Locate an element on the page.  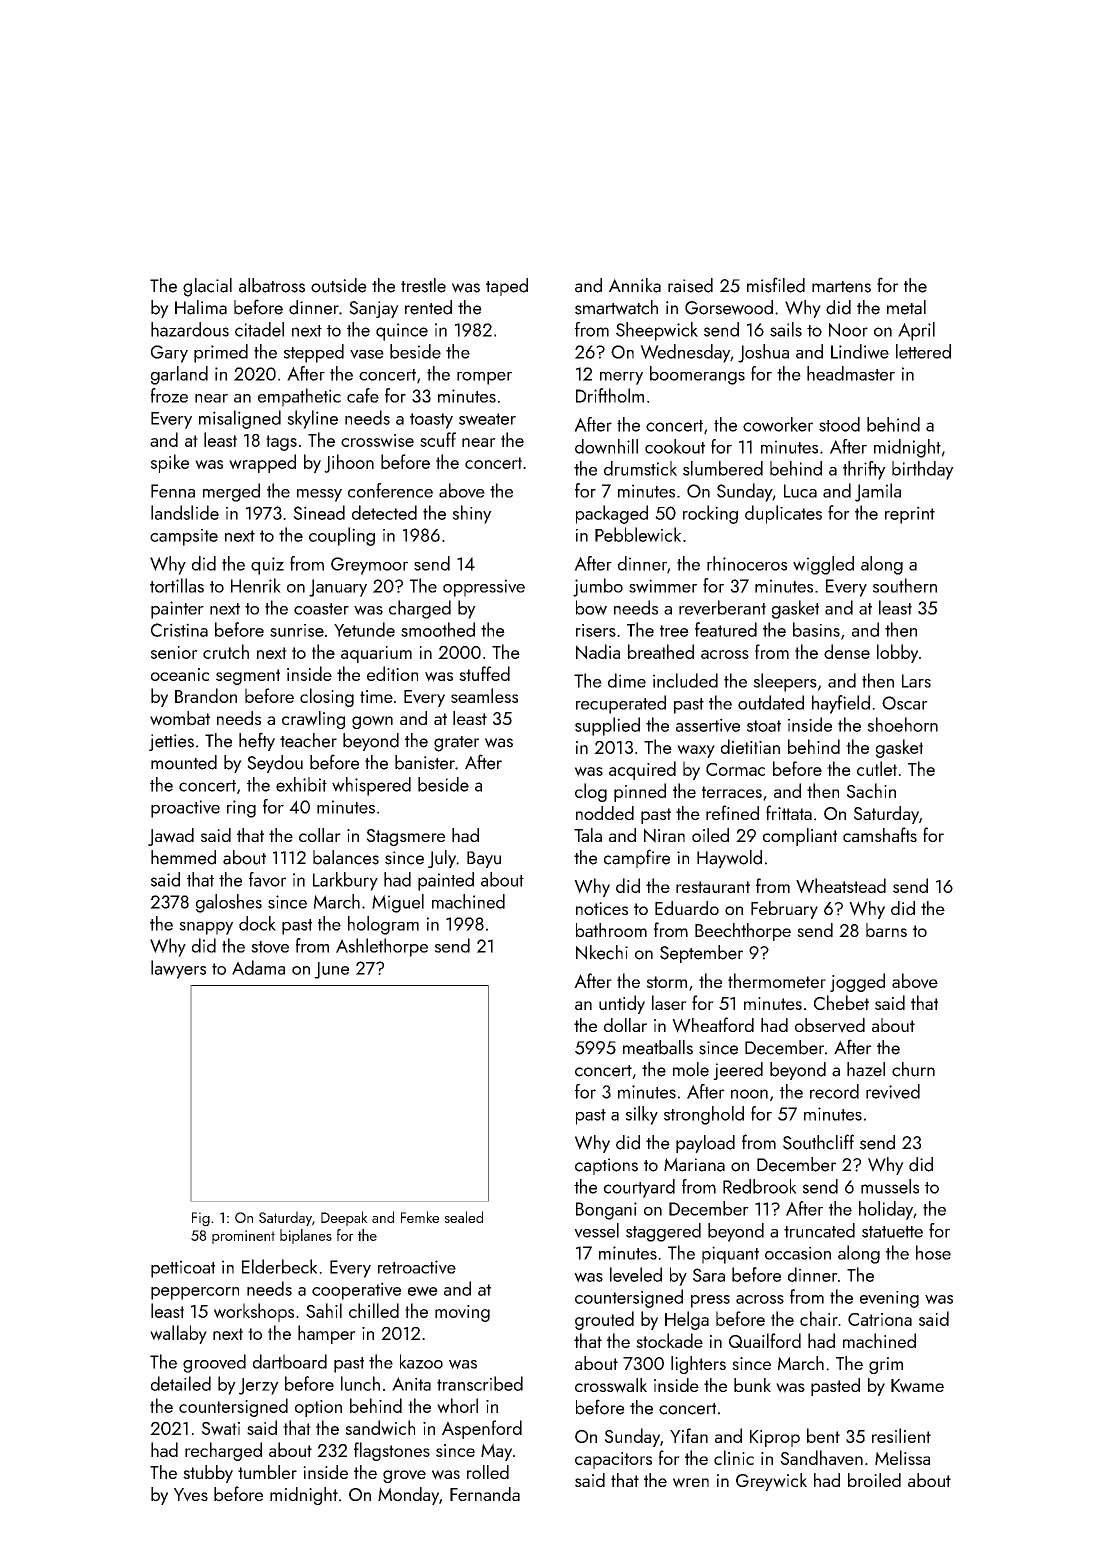
snappy is located at coordinates (206, 928).
